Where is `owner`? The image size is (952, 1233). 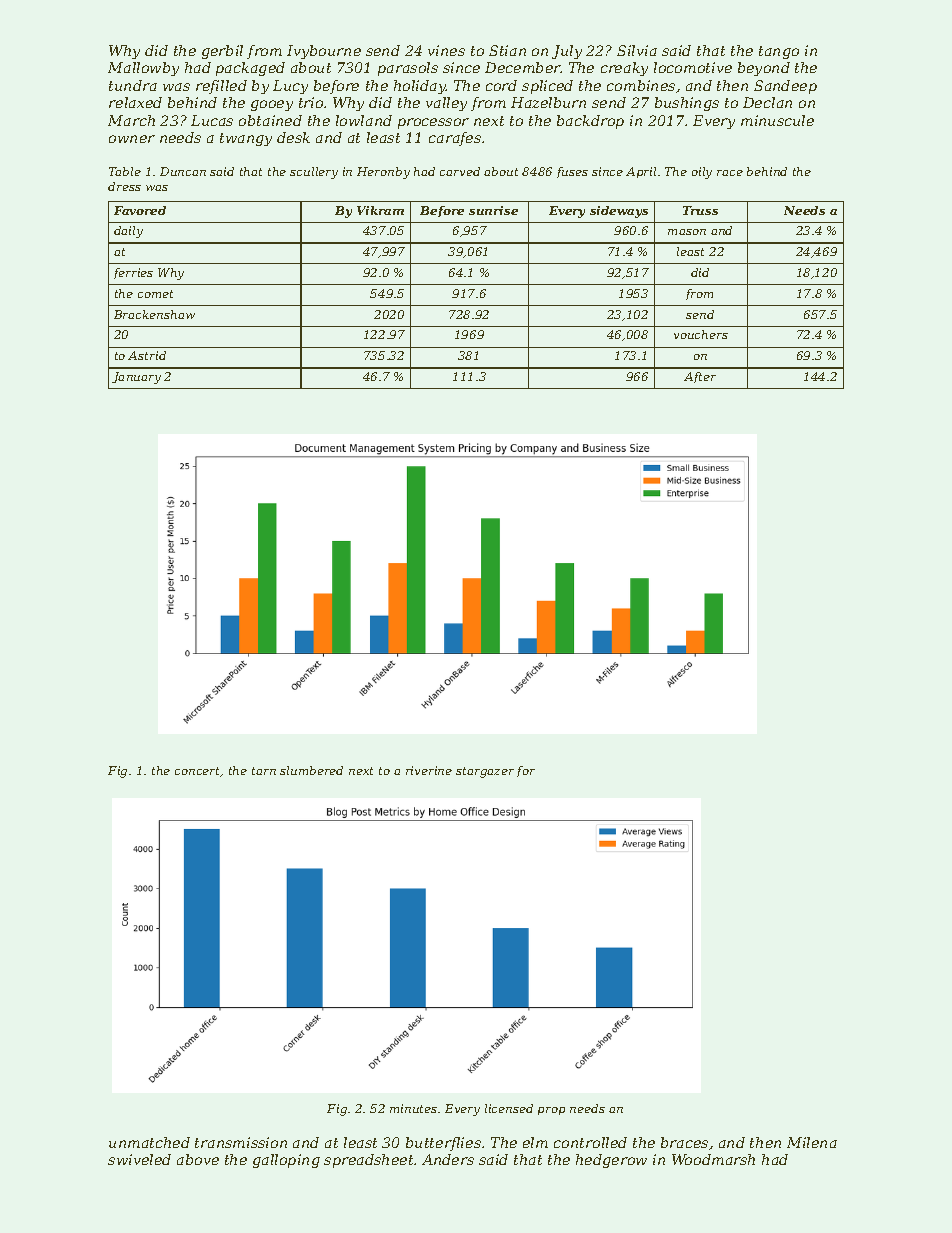 owner is located at coordinates (132, 139).
